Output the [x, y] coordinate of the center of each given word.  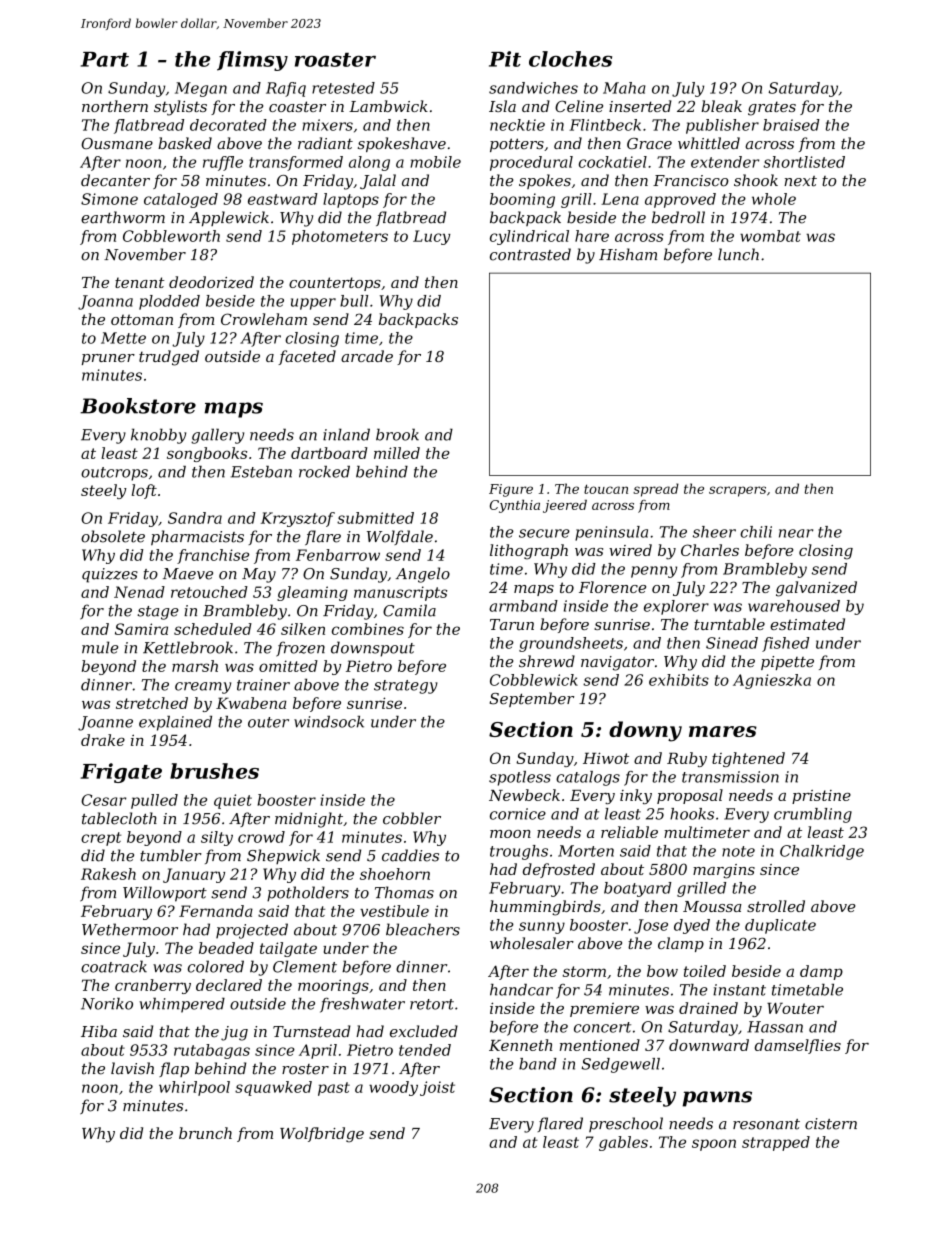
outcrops [114, 474]
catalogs [588, 778]
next [800, 181]
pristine [821, 797]
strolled [776, 906]
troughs [519, 852]
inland [346, 434]
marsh [195, 666]
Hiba [99, 1031]
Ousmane [117, 143]
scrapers [737, 491]
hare [592, 236]
